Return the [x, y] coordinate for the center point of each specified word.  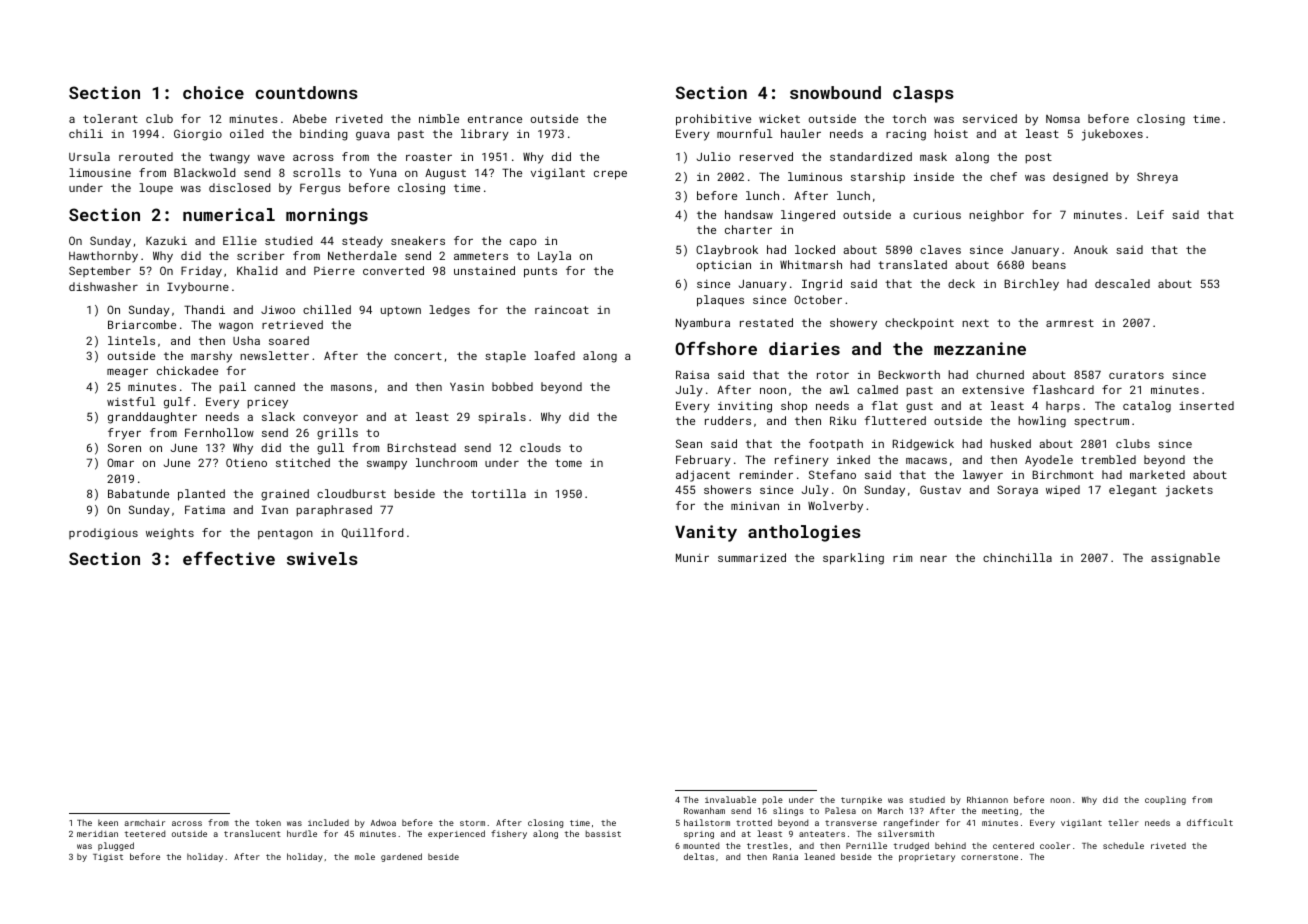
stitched [303, 462]
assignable [1185, 559]
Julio [713, 156]
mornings [327, 216]
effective [229, 558]
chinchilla [1017, 557]
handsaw [749, 214]
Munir [692, 557]
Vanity [706, 533]
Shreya [1157, 178]
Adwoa [383, 822]
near [933, 559]
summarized [752, 557]
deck [961, 283]
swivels [322, 558]
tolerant [110, 118]
